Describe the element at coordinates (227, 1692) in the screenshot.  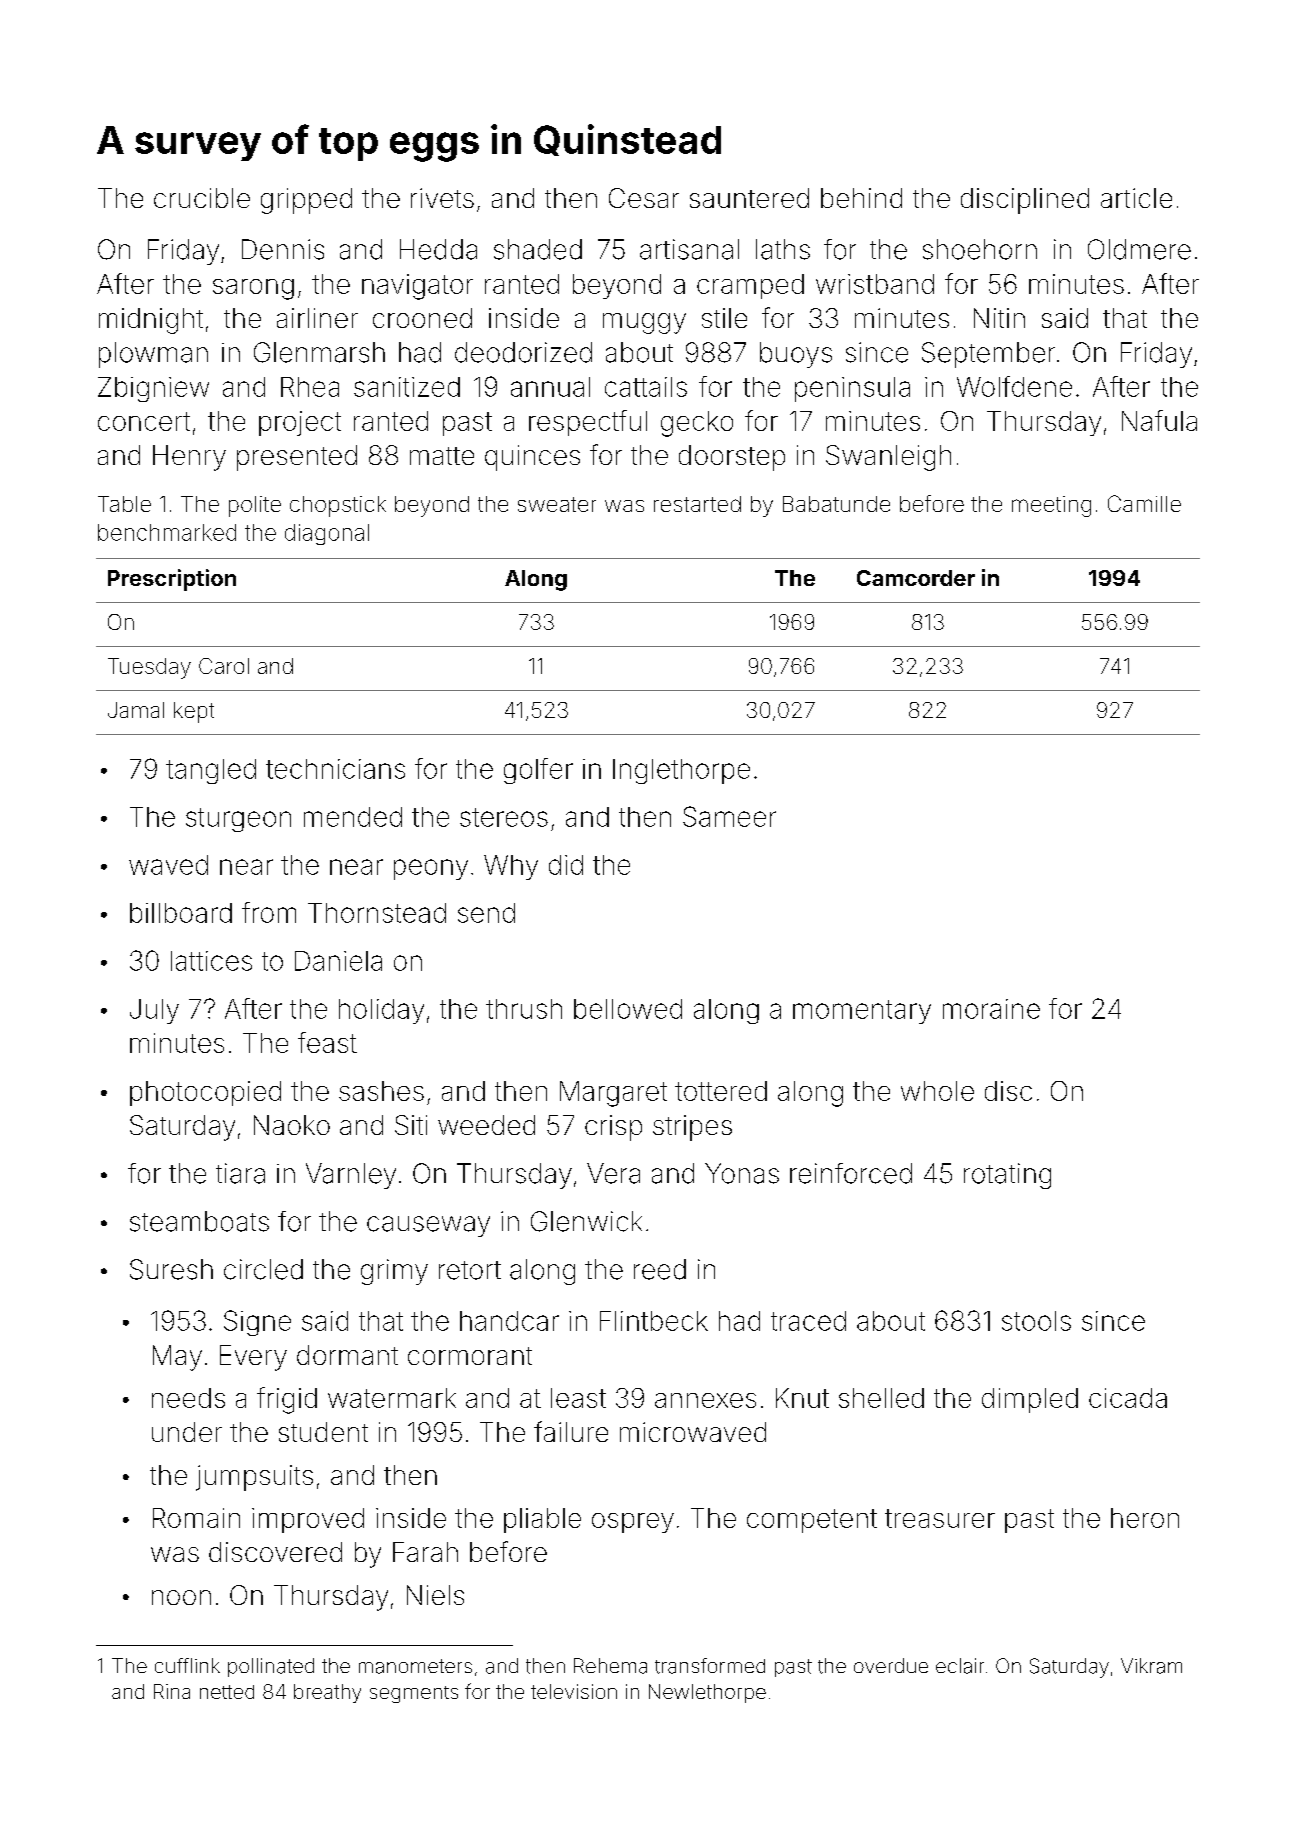
I see `netted` at that location.
